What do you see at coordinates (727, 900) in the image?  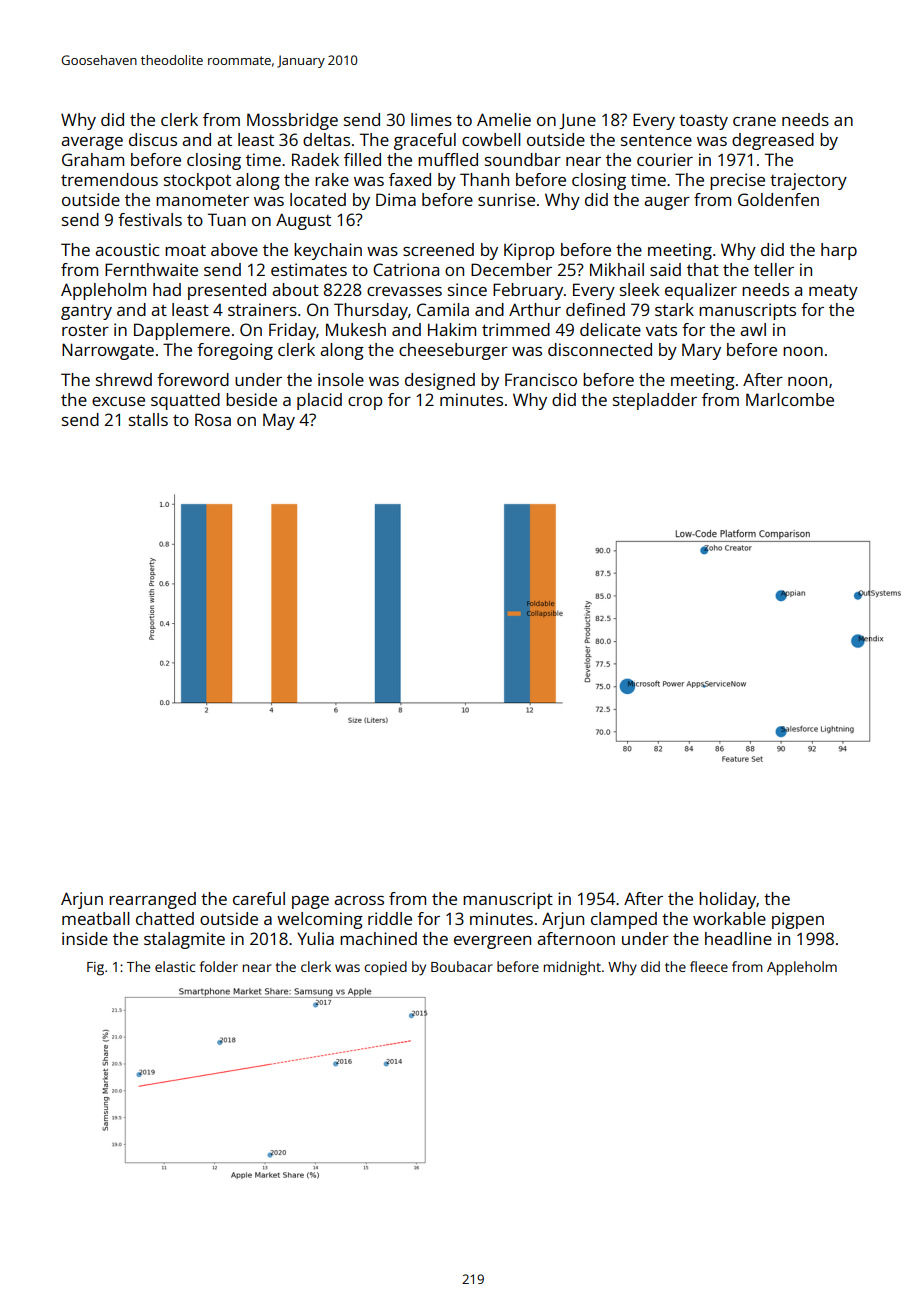 I see `holiday` at bounding box center [727, 900].
